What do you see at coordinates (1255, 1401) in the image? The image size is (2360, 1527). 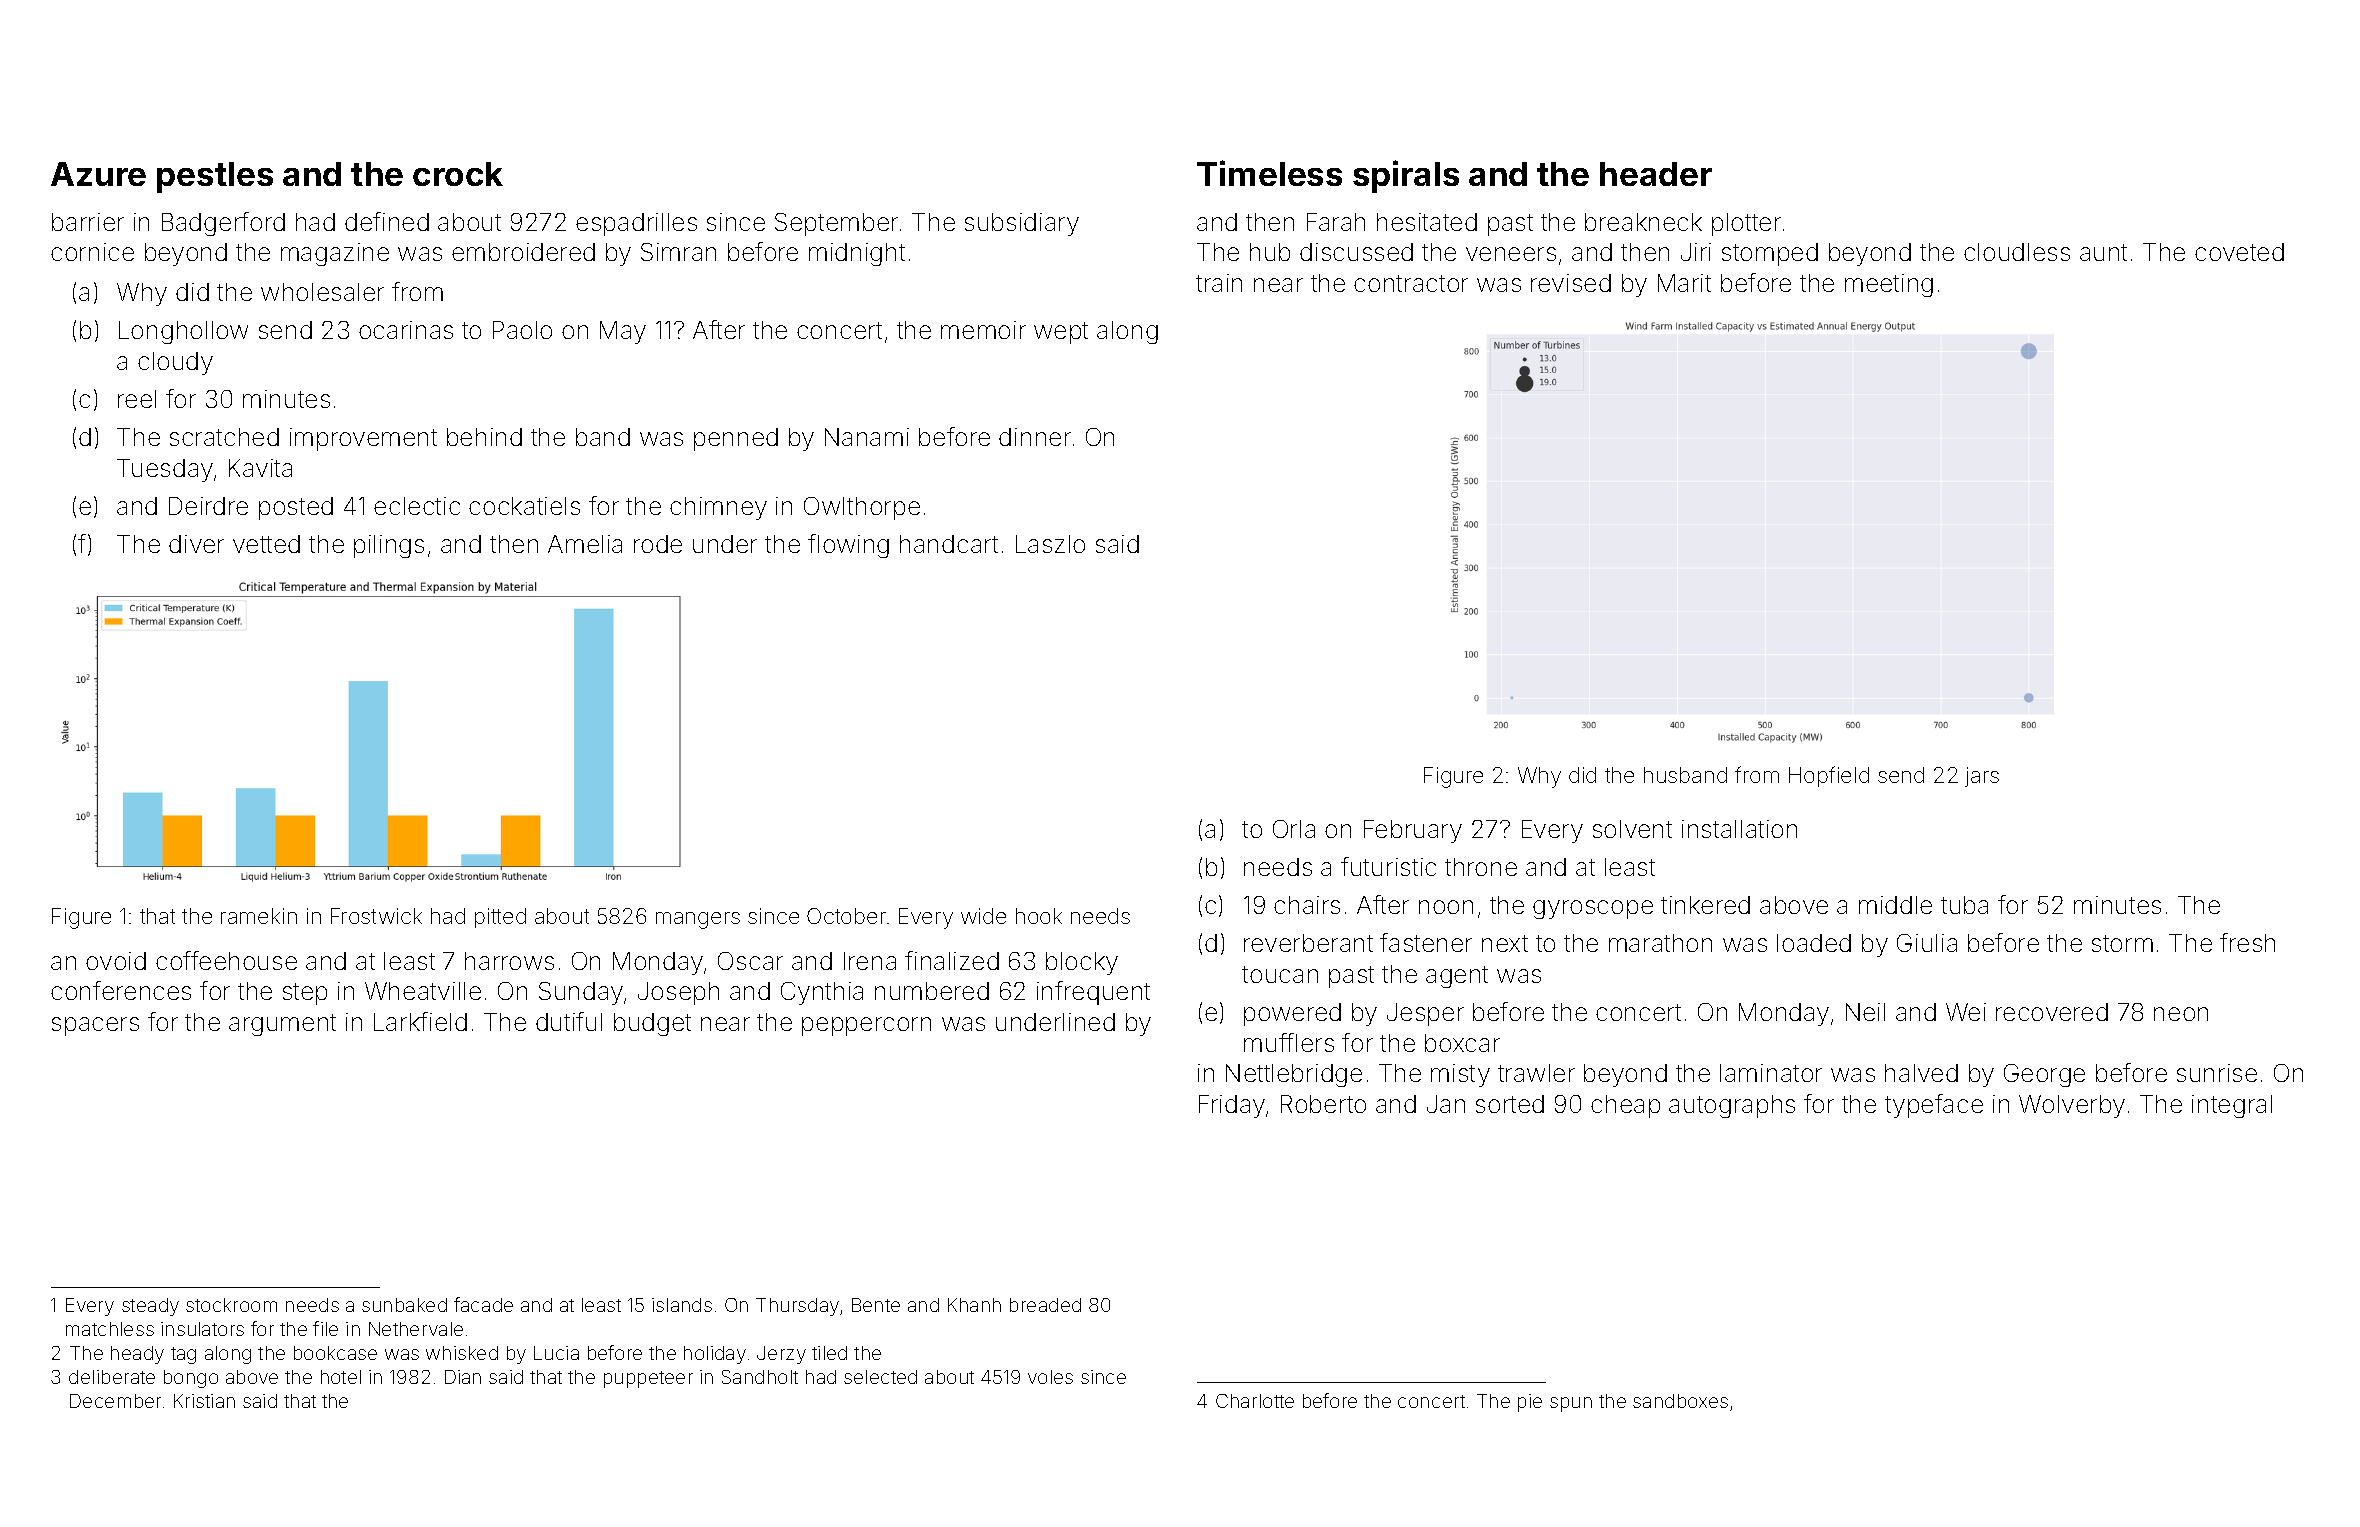 I see `Charlotte` at bounding box center [1255, 1401].
